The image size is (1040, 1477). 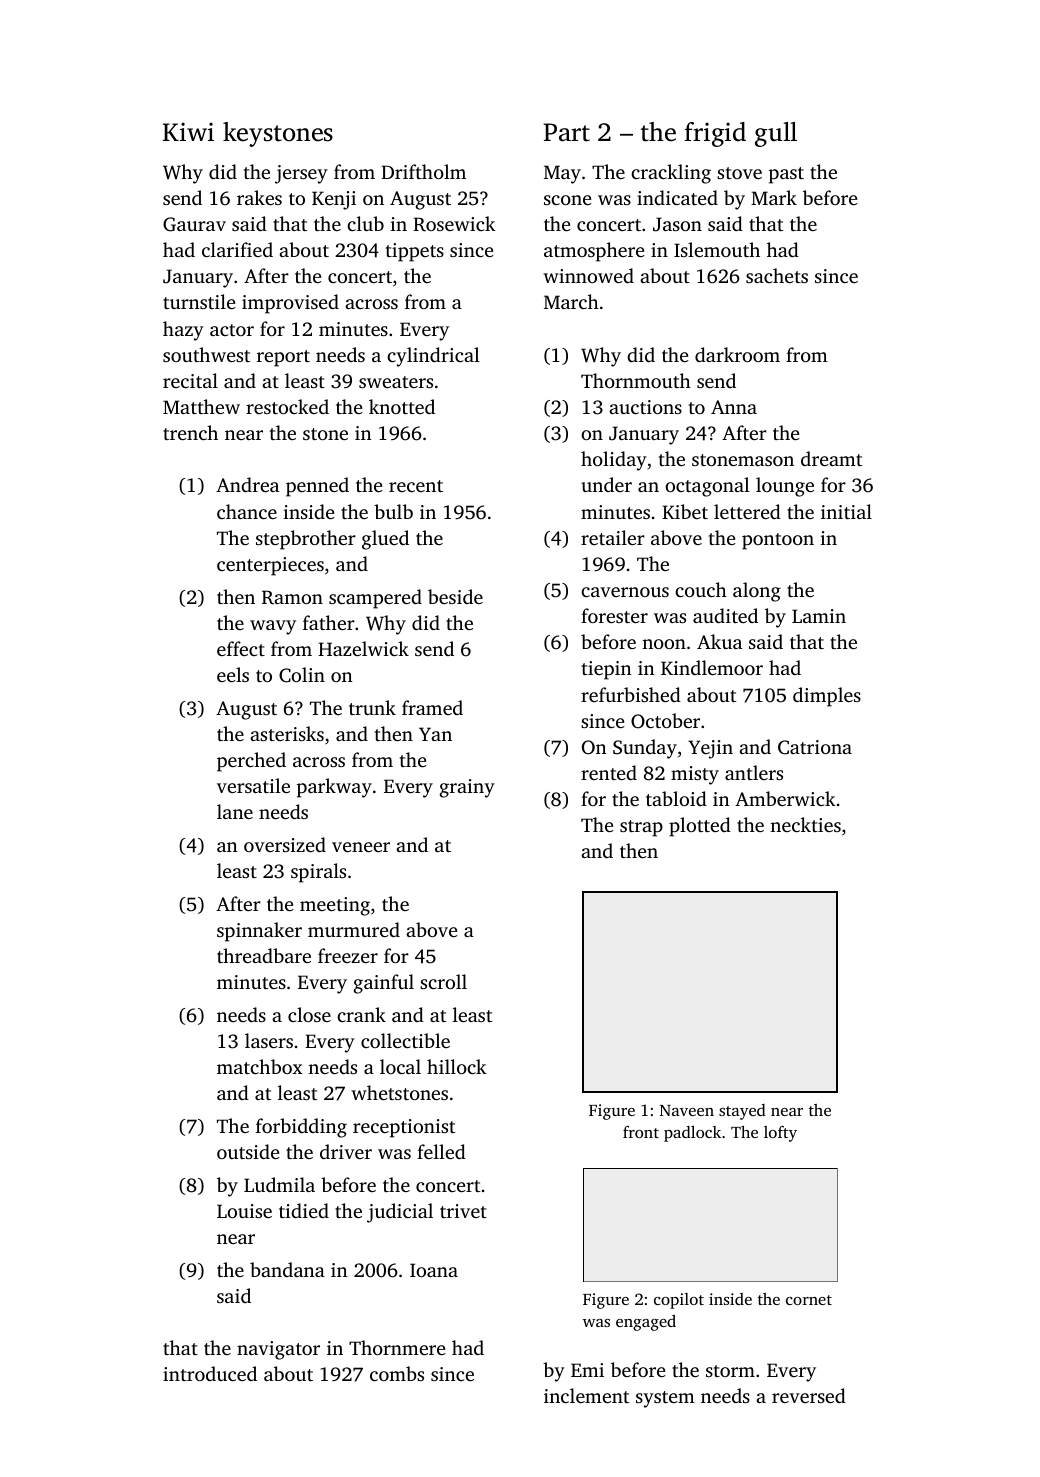 I want to click on asterisks, so click(x=287, y=733).
